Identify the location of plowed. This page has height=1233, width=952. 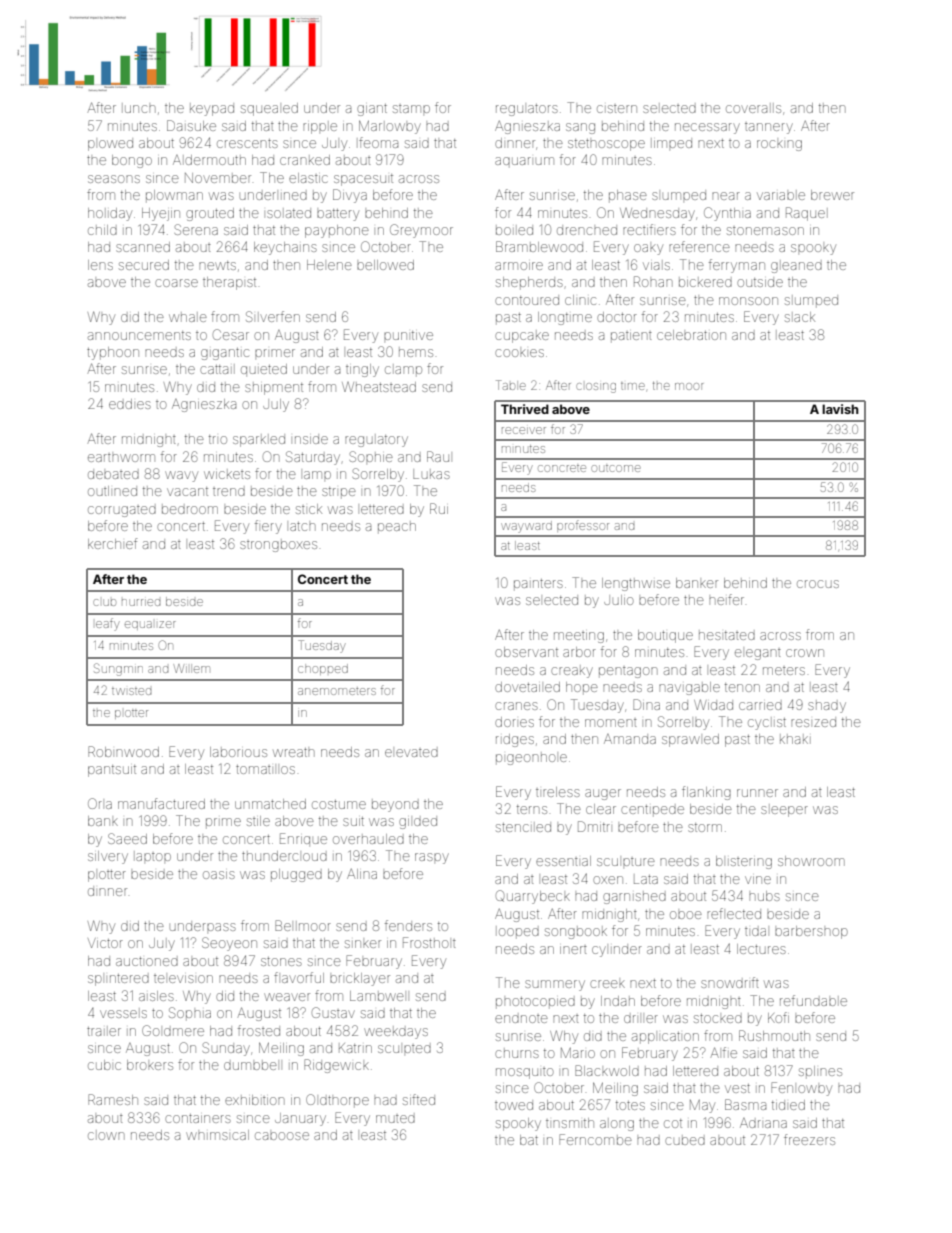
(110, 144).
